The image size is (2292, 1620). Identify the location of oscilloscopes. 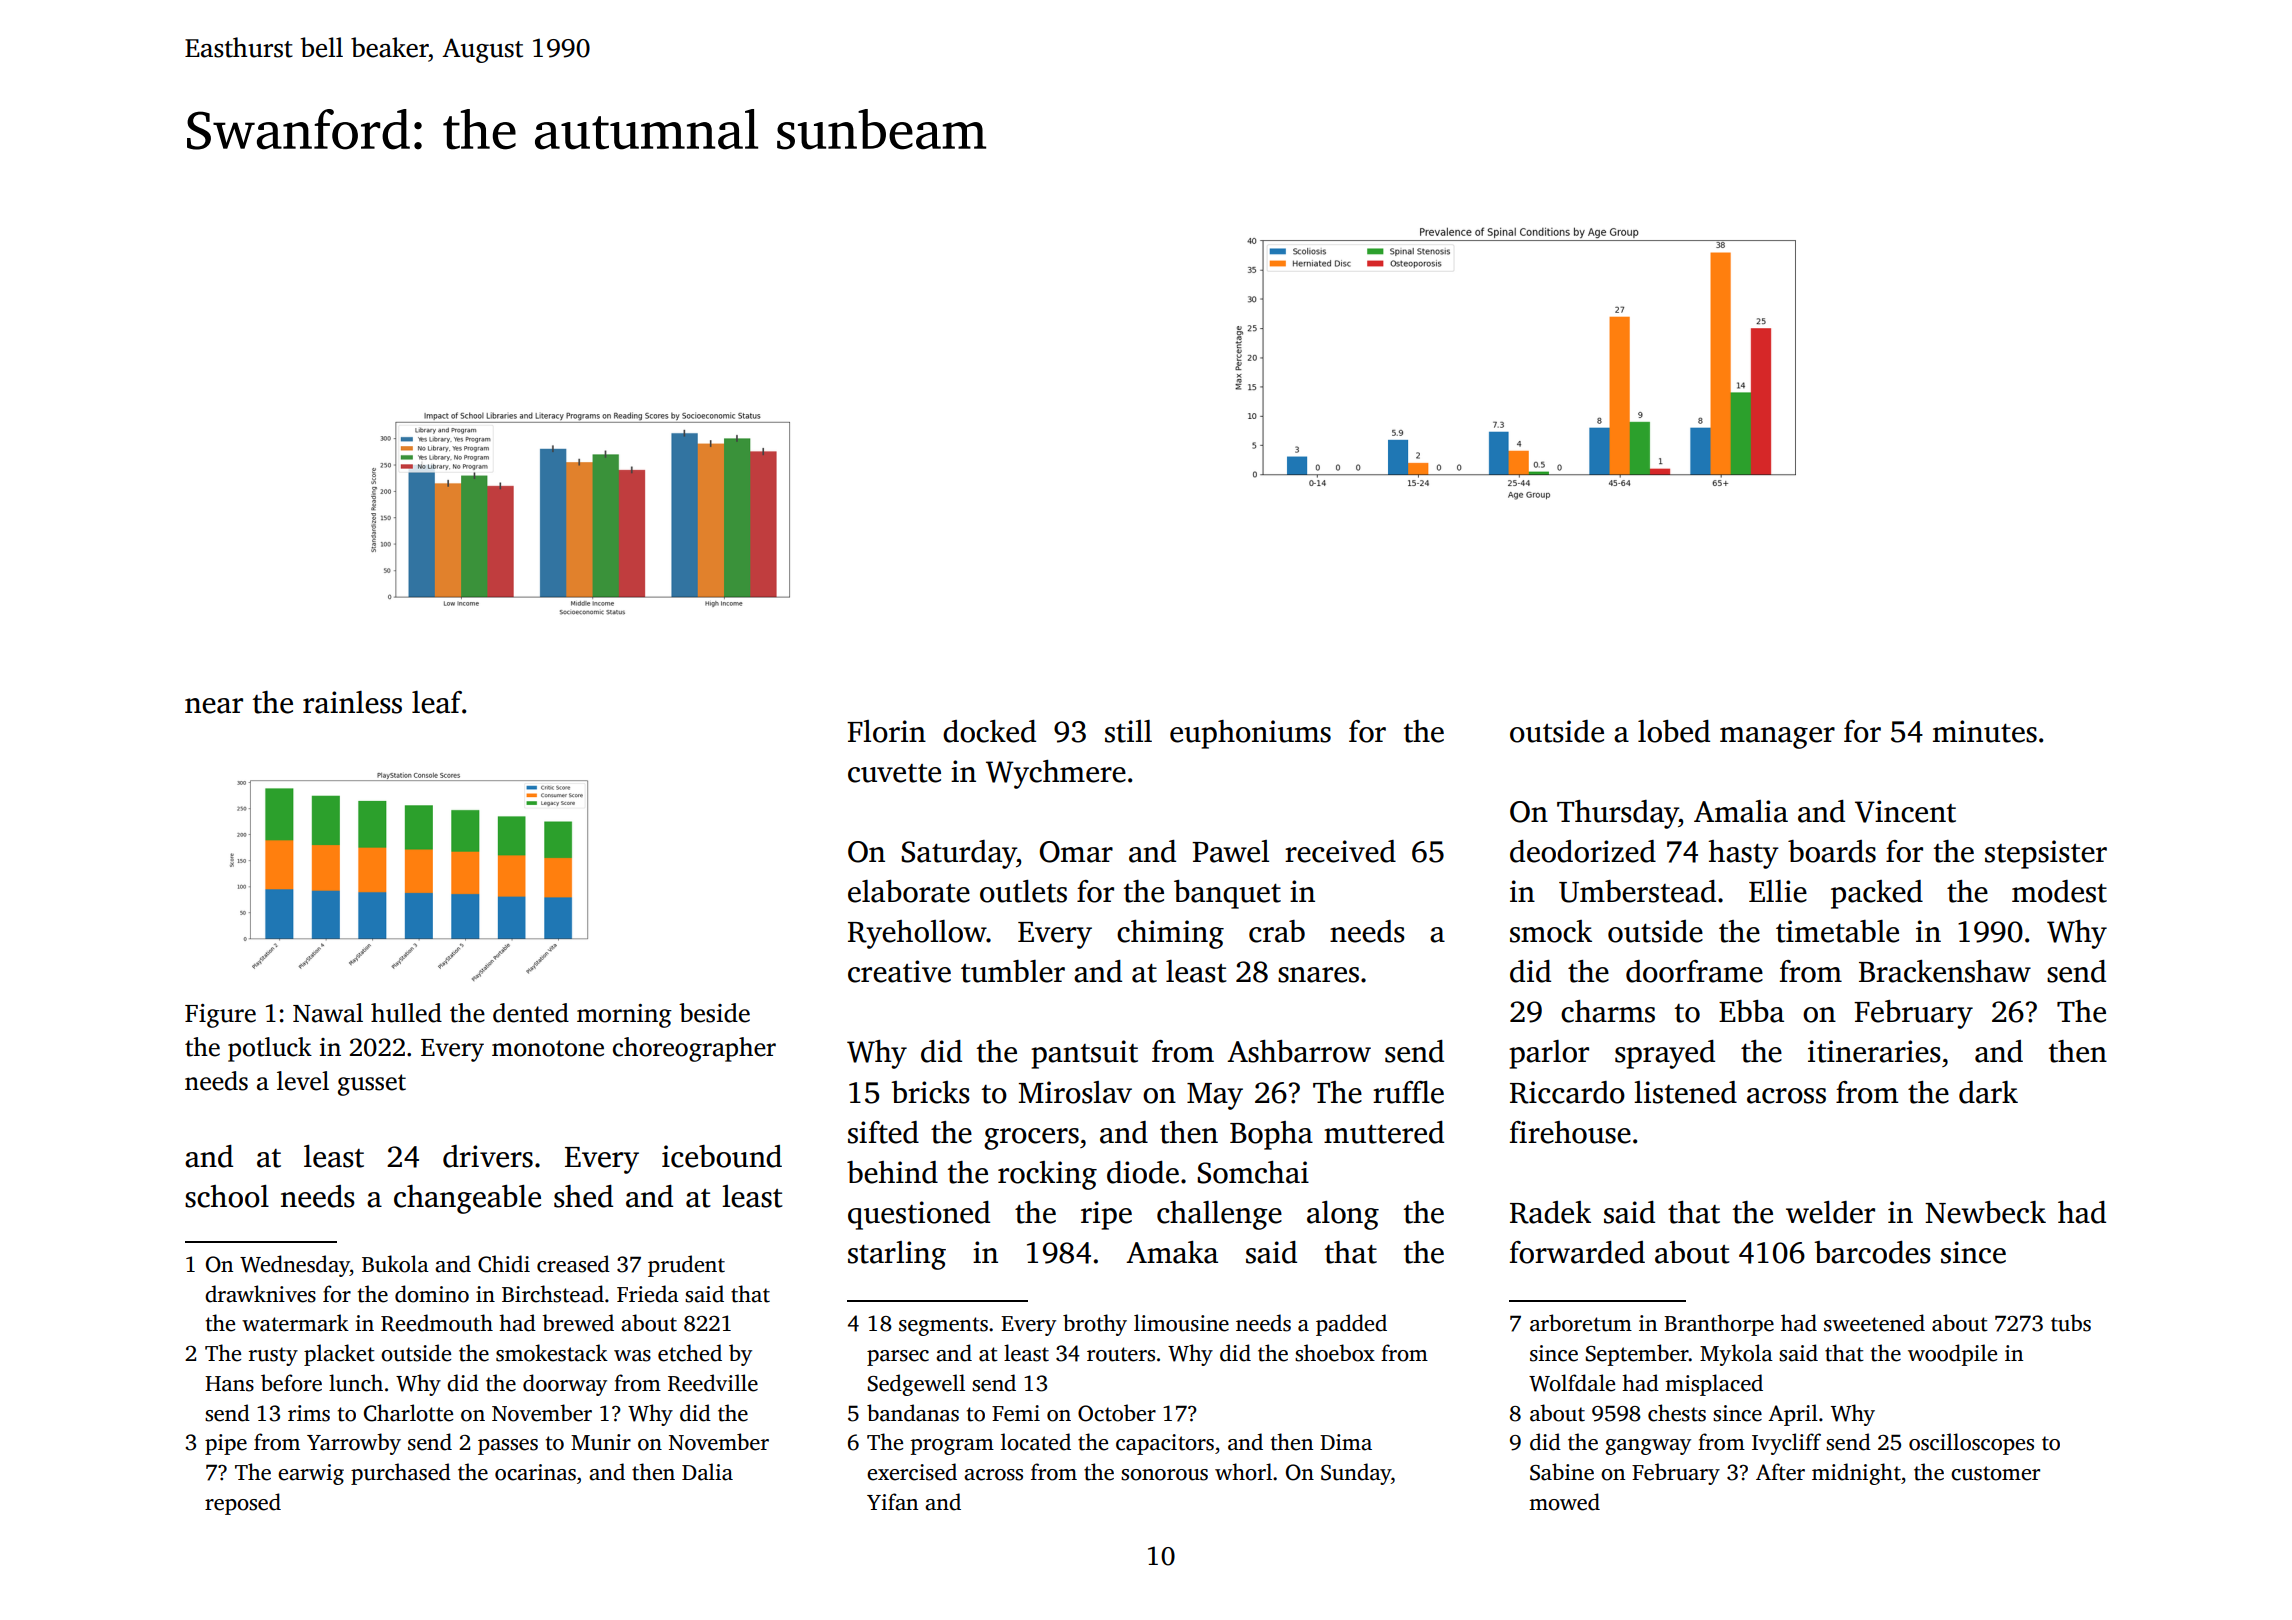
(1971, 1444).
